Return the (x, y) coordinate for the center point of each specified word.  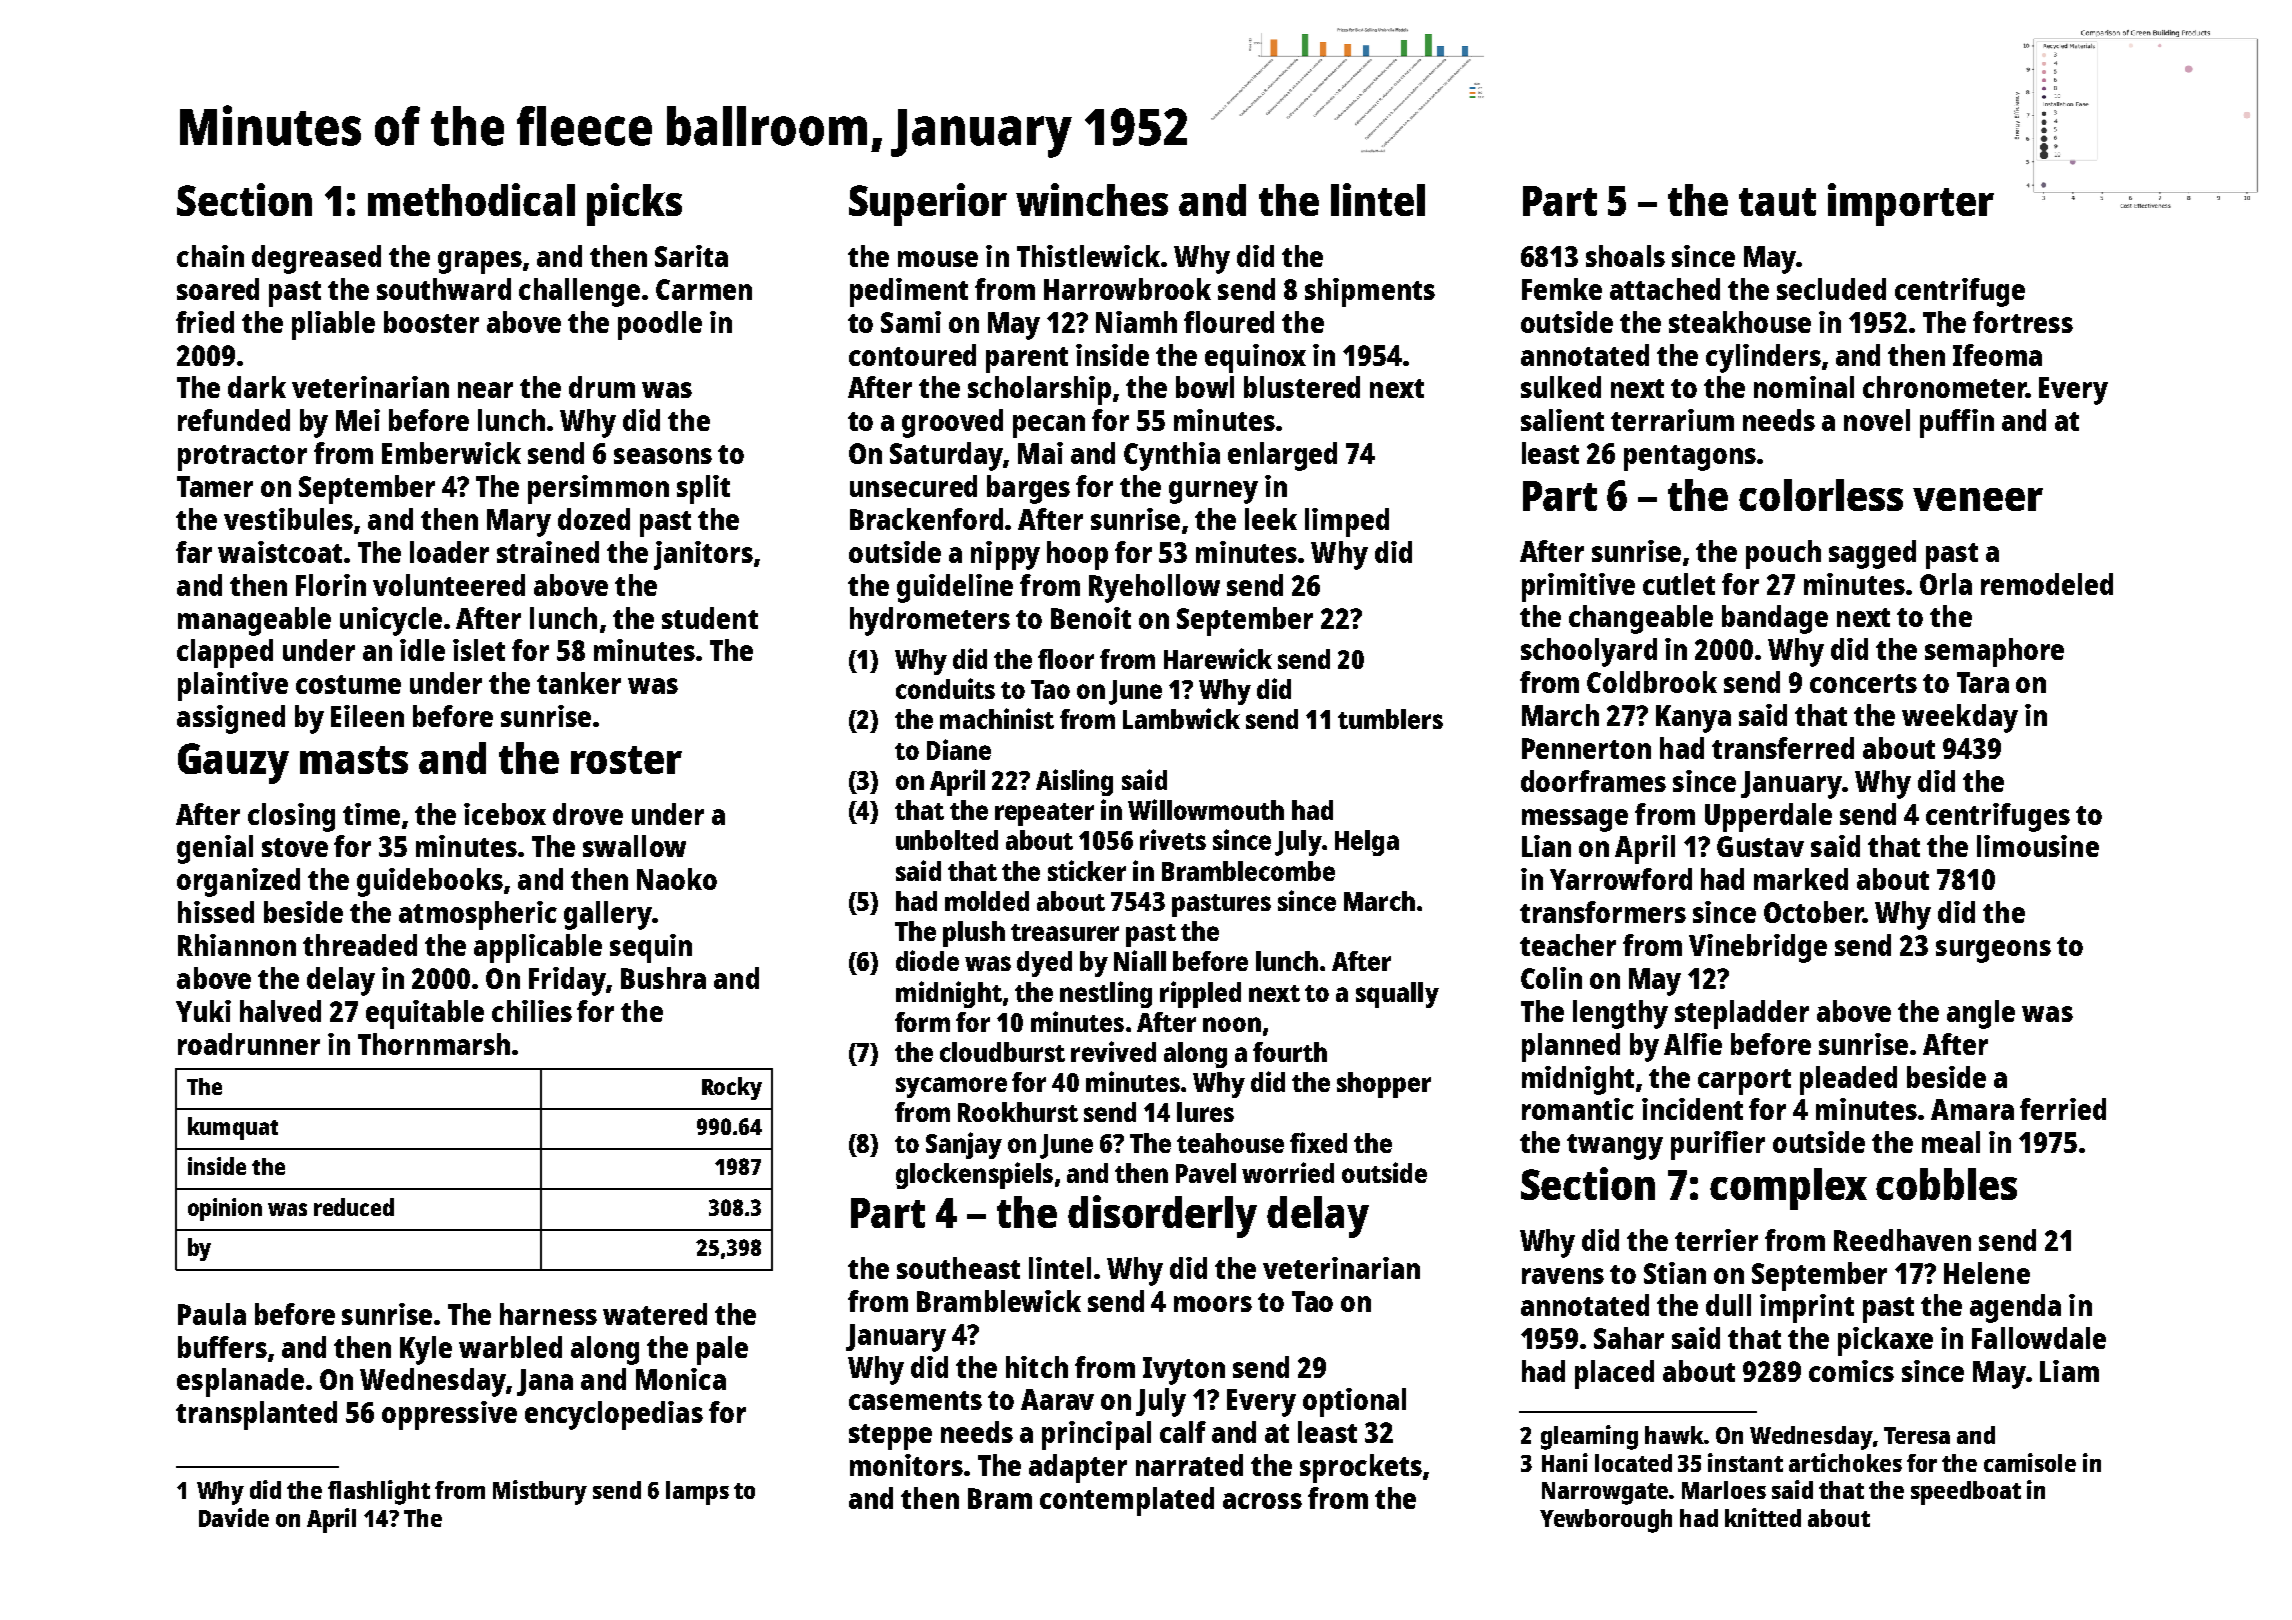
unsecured (913, 486)
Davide (234, 1517)
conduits (945, 688)
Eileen (367, 716)
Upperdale (1768, 817)
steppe (890, 1437)
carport (1744, 1082)
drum (602, 387)
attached (1665, 289)
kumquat (233, 1128)
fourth (1290, 1052)
